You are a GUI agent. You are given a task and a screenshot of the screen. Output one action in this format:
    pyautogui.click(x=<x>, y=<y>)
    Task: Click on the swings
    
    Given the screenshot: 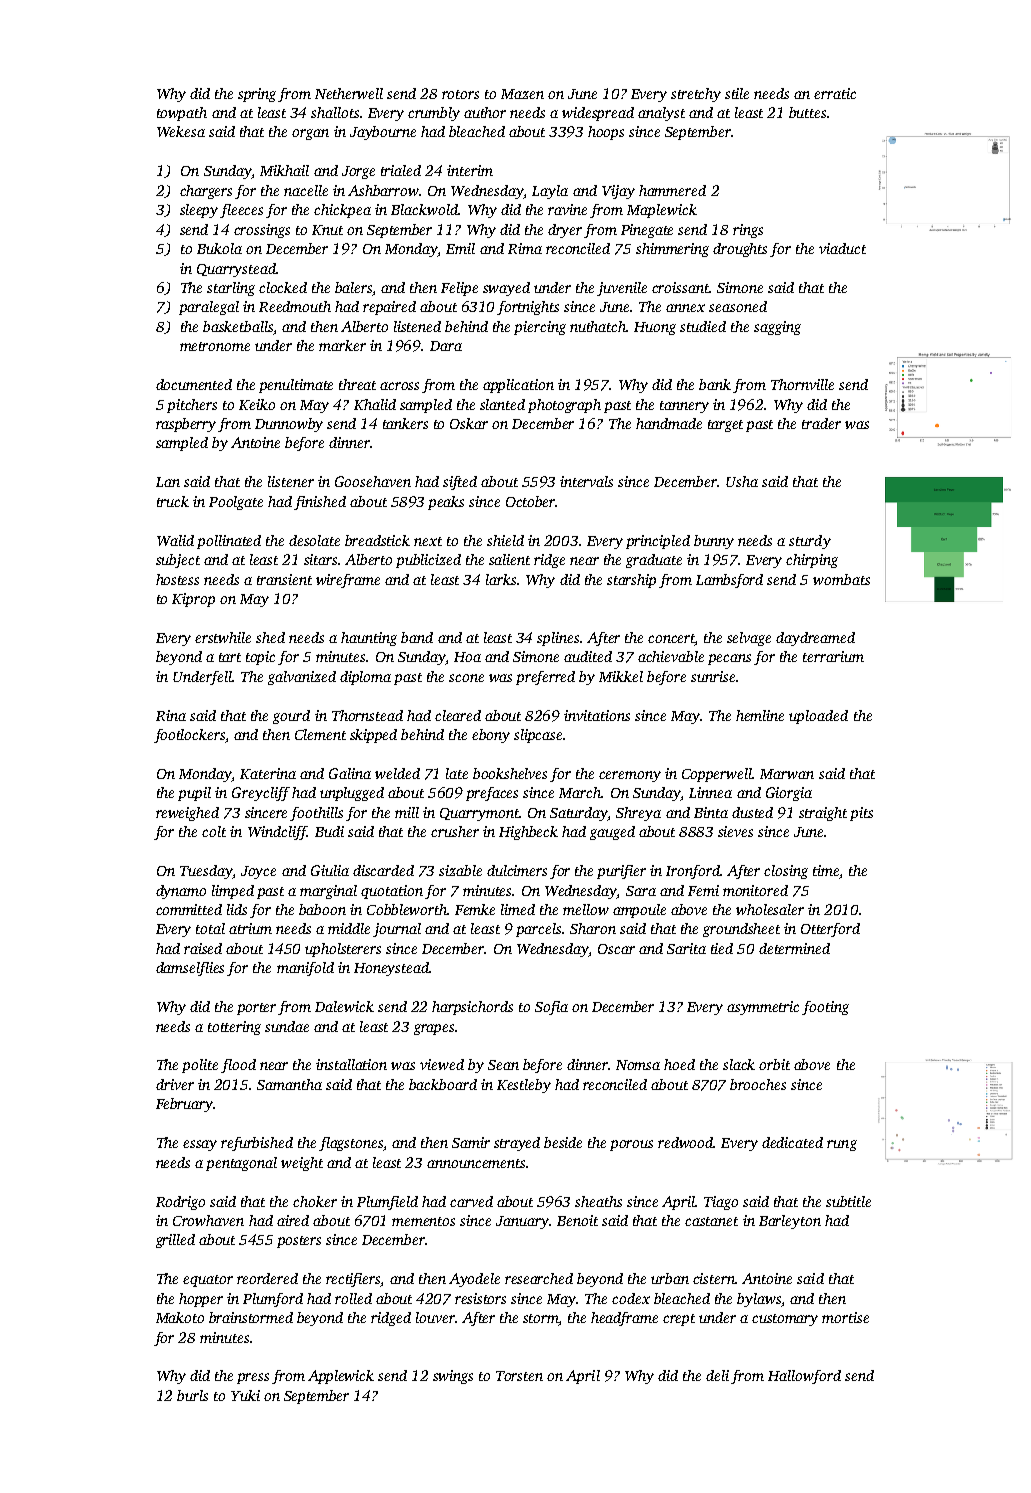 What is the action you would take?
    pyautogui.click(x=453, y=1377)
